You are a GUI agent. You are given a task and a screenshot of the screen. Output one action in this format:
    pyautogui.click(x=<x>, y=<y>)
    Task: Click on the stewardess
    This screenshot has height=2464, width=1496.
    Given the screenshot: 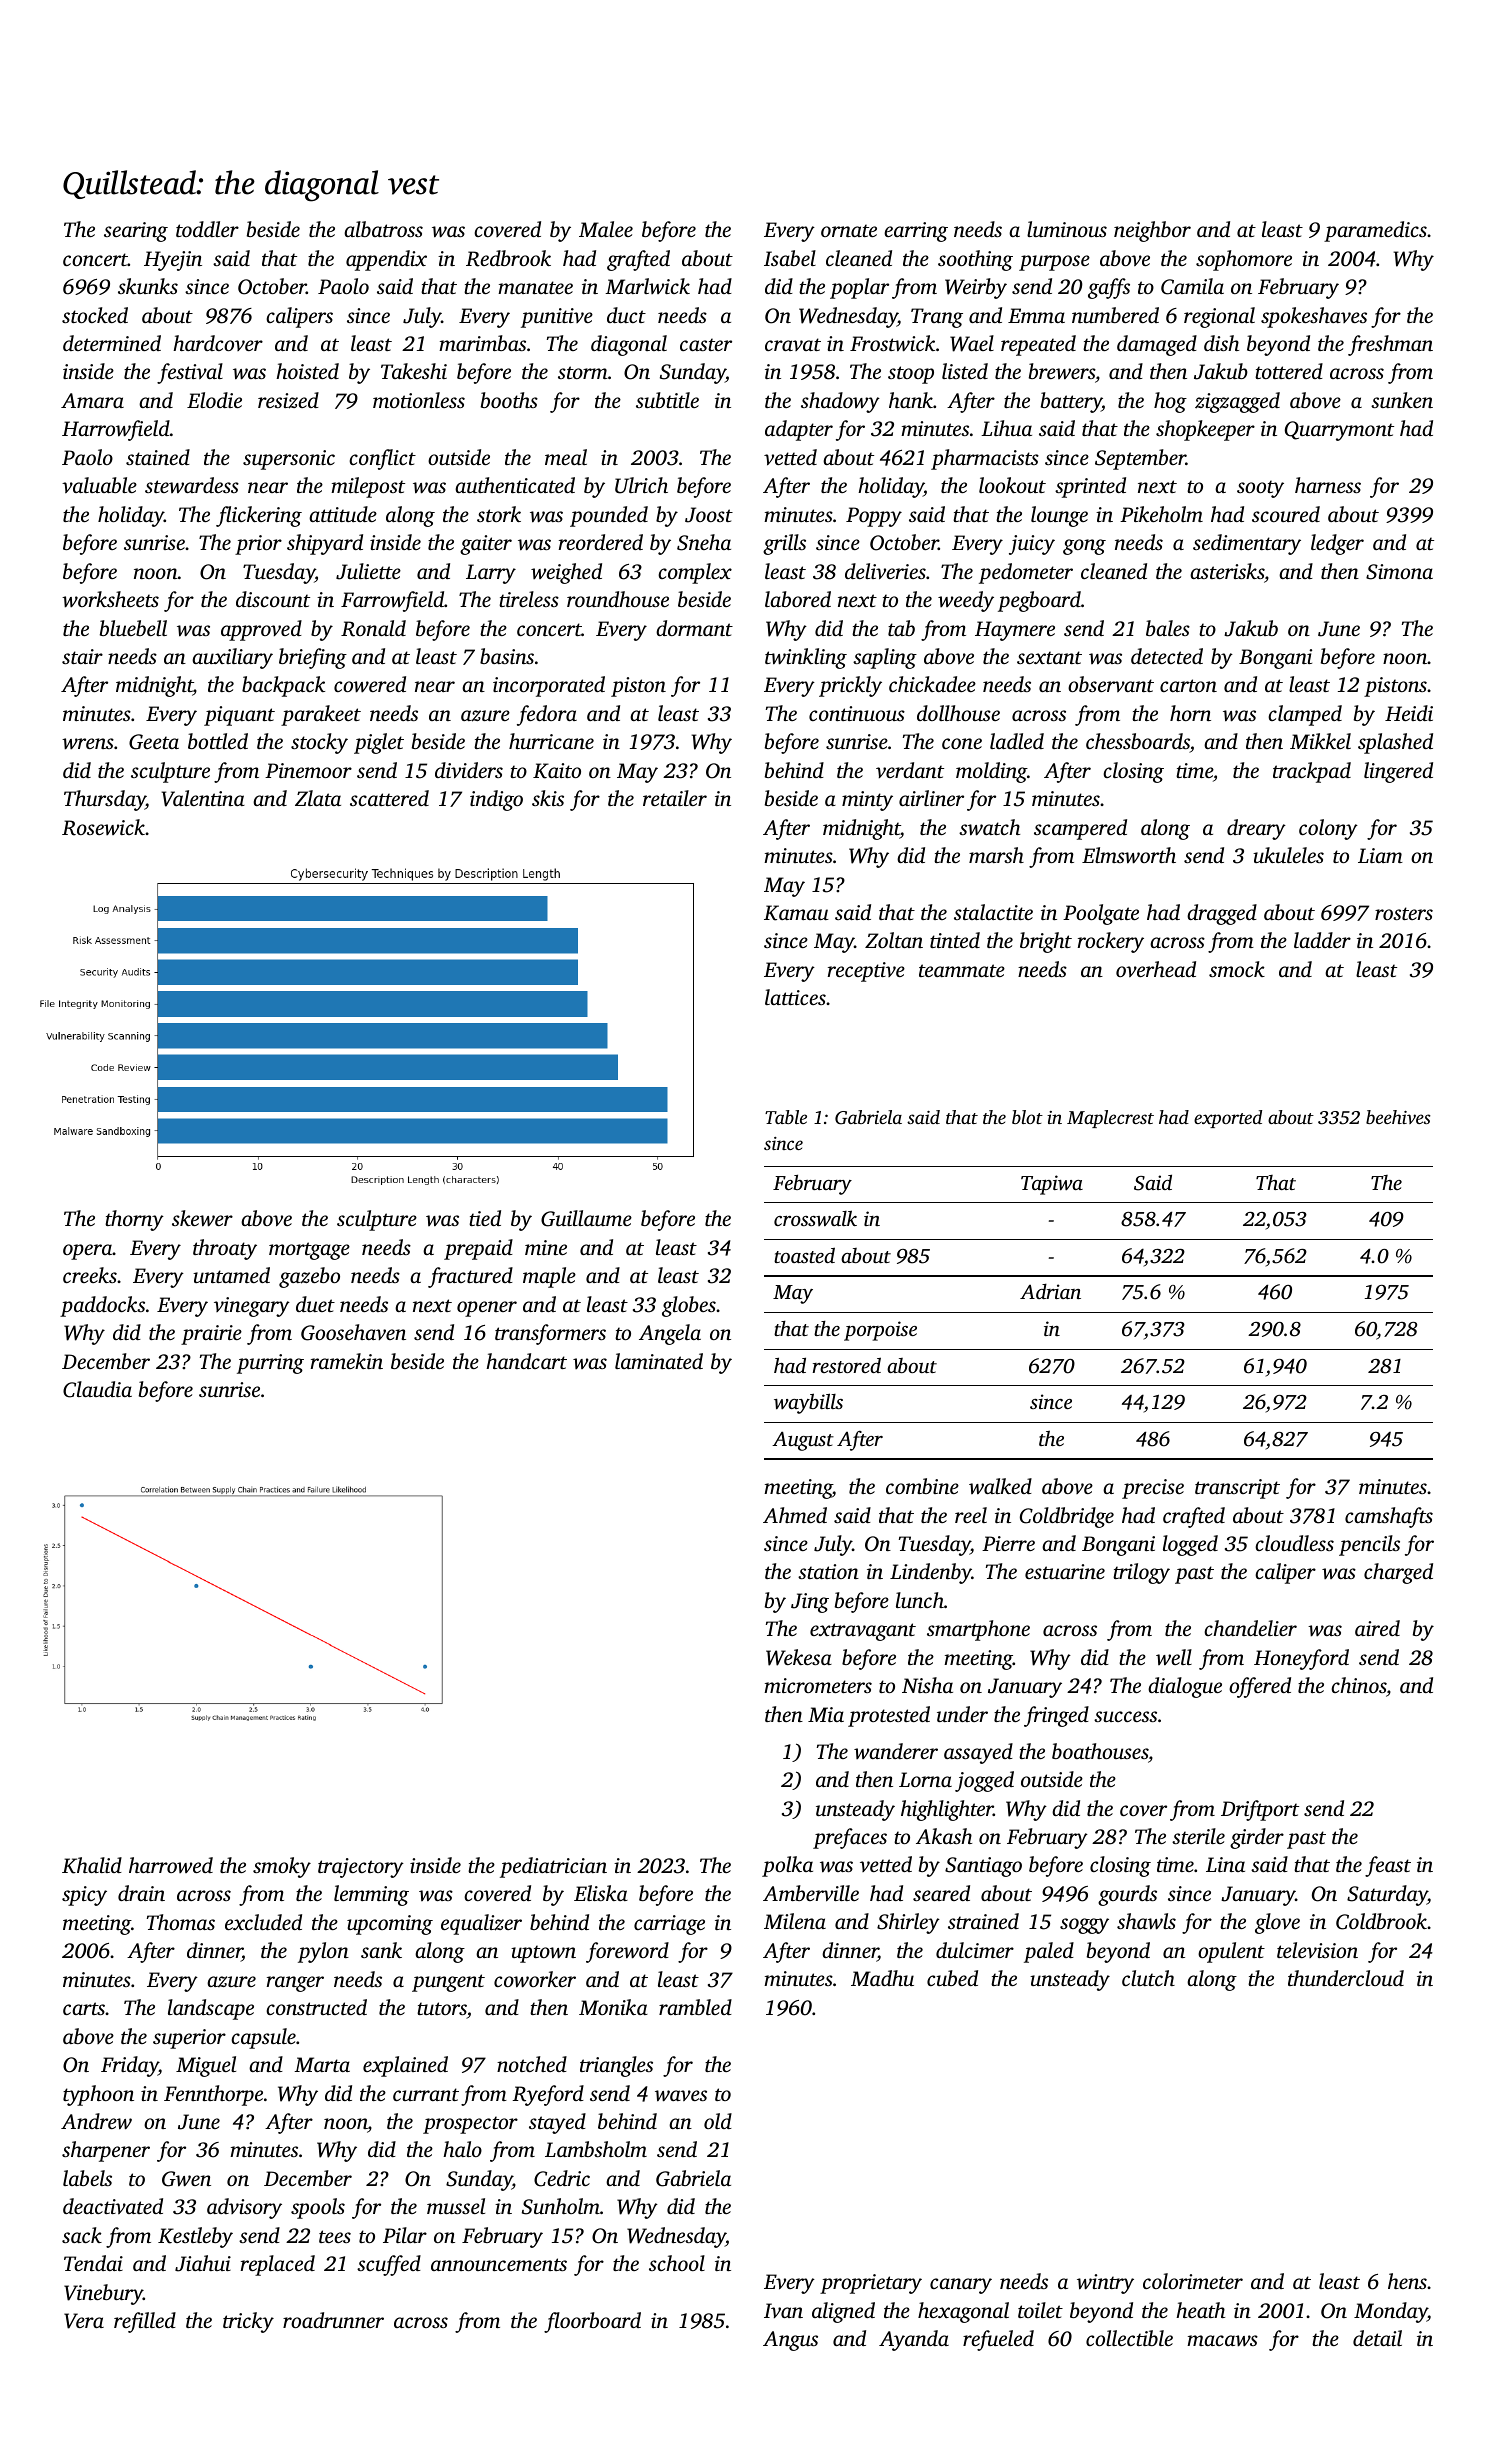 What is the action you would take?
    pyautogui.click(x=192, y=485)
